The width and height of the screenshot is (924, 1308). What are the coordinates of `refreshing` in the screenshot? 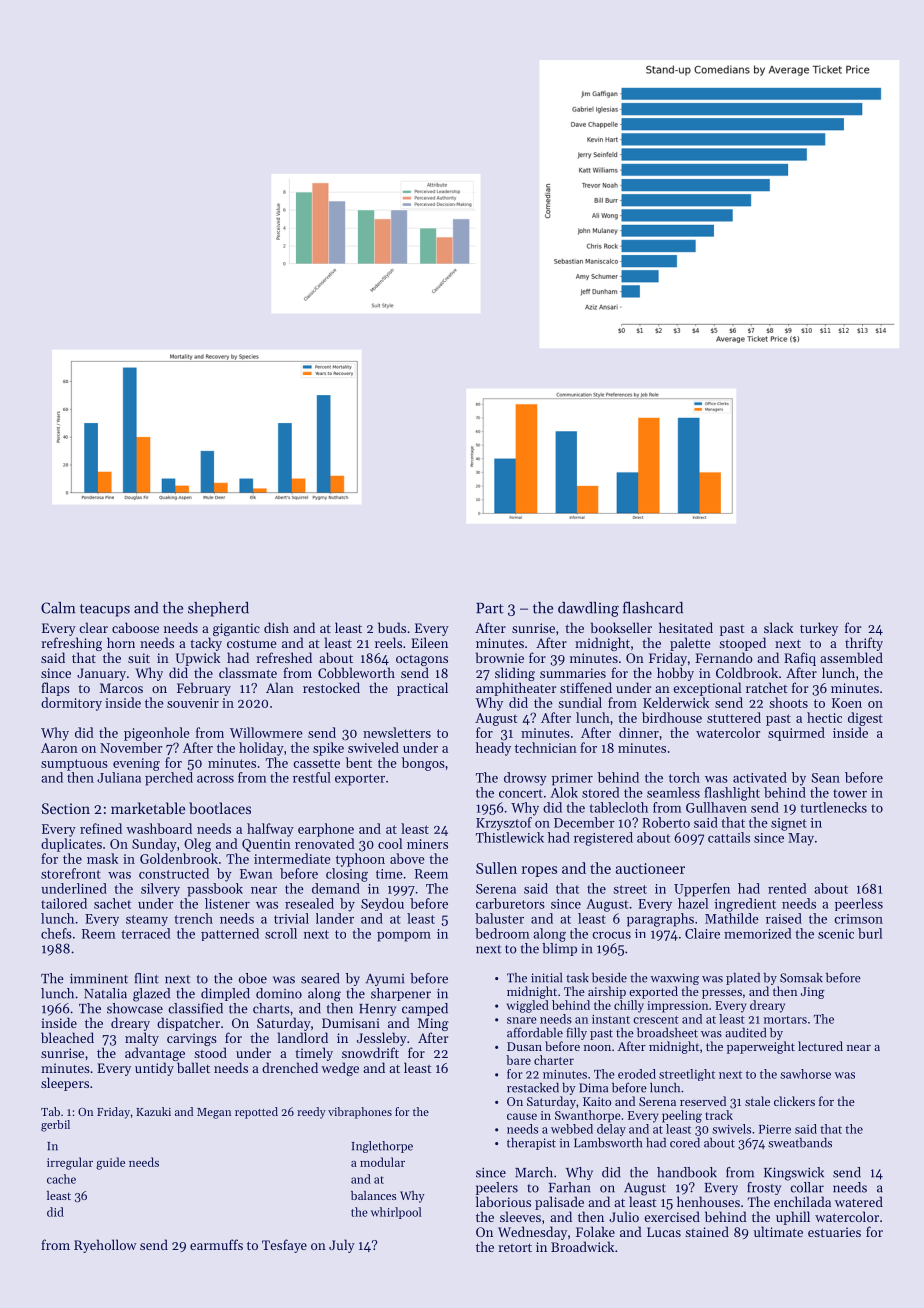 It's located at (71, 644).
